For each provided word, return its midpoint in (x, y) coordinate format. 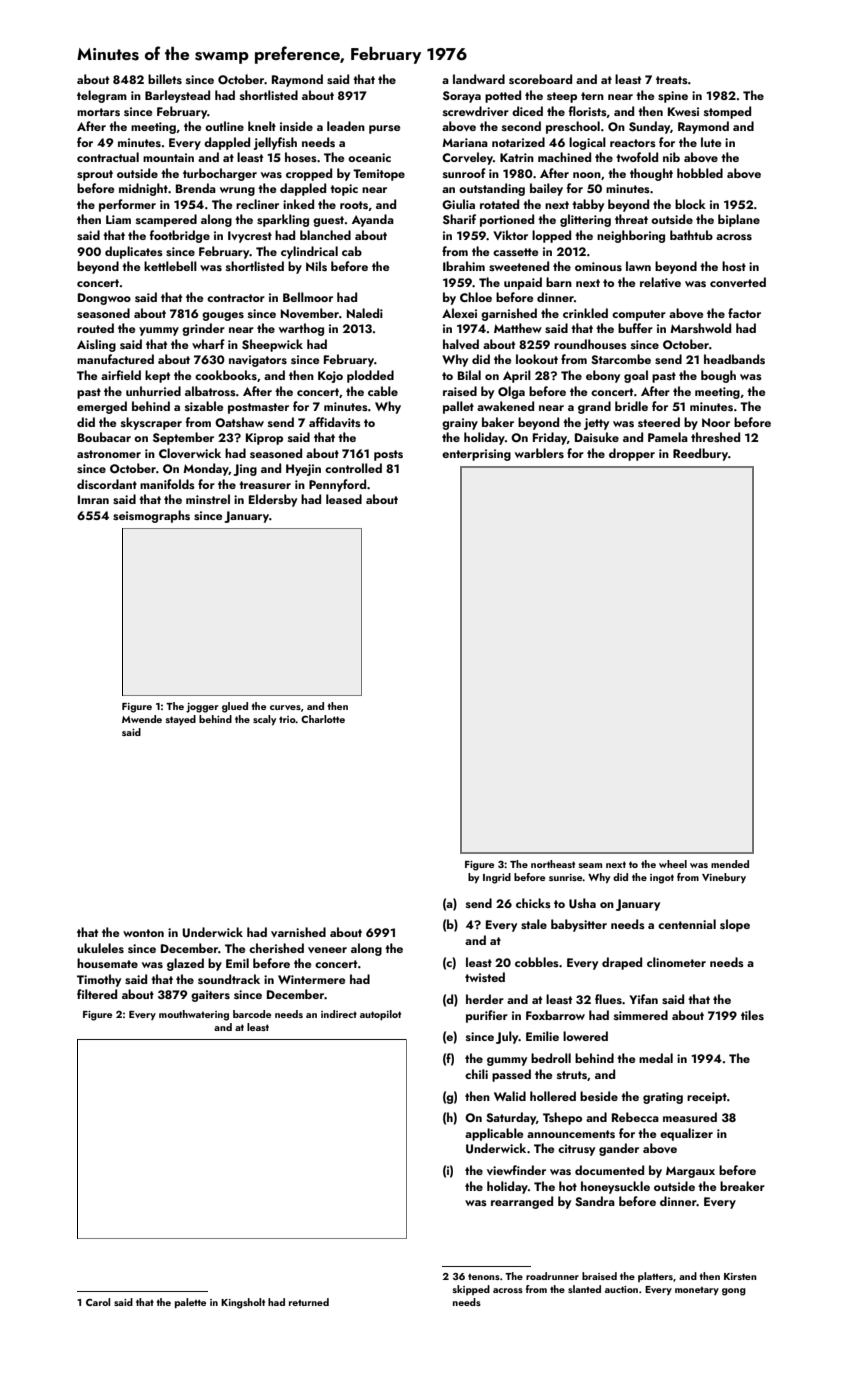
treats (672, 80)
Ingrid (497, 878)
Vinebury (724, 878)
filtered (97, 994)
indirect (339, 1014)
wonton (143, 933)
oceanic (369, 157)
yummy (159, 331)
